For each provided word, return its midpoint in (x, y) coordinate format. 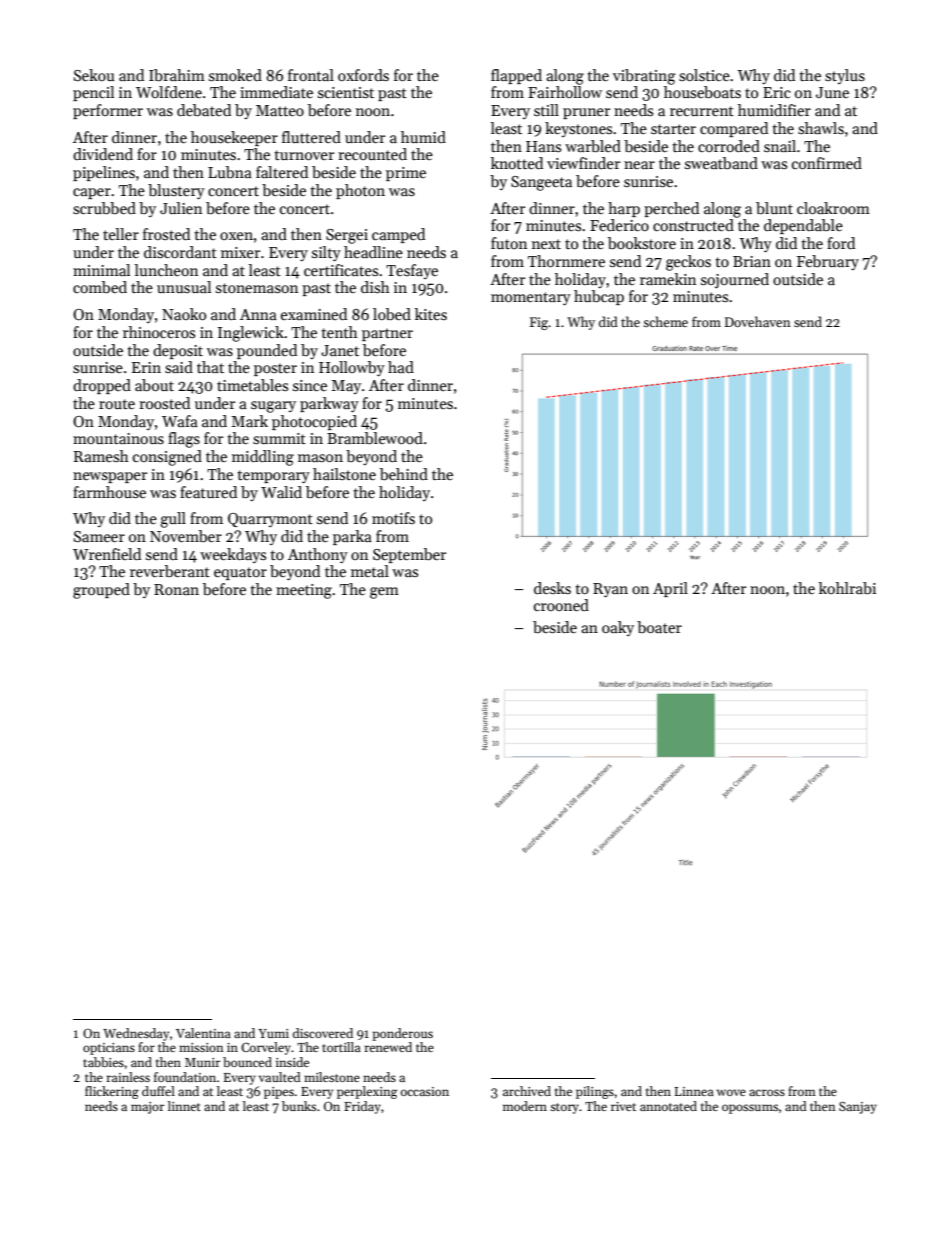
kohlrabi (847, 588)
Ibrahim (177, 75)
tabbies (103, 1062)
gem (384, 593)
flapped (516, 76)
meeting (304, 591)
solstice (704, 75)
